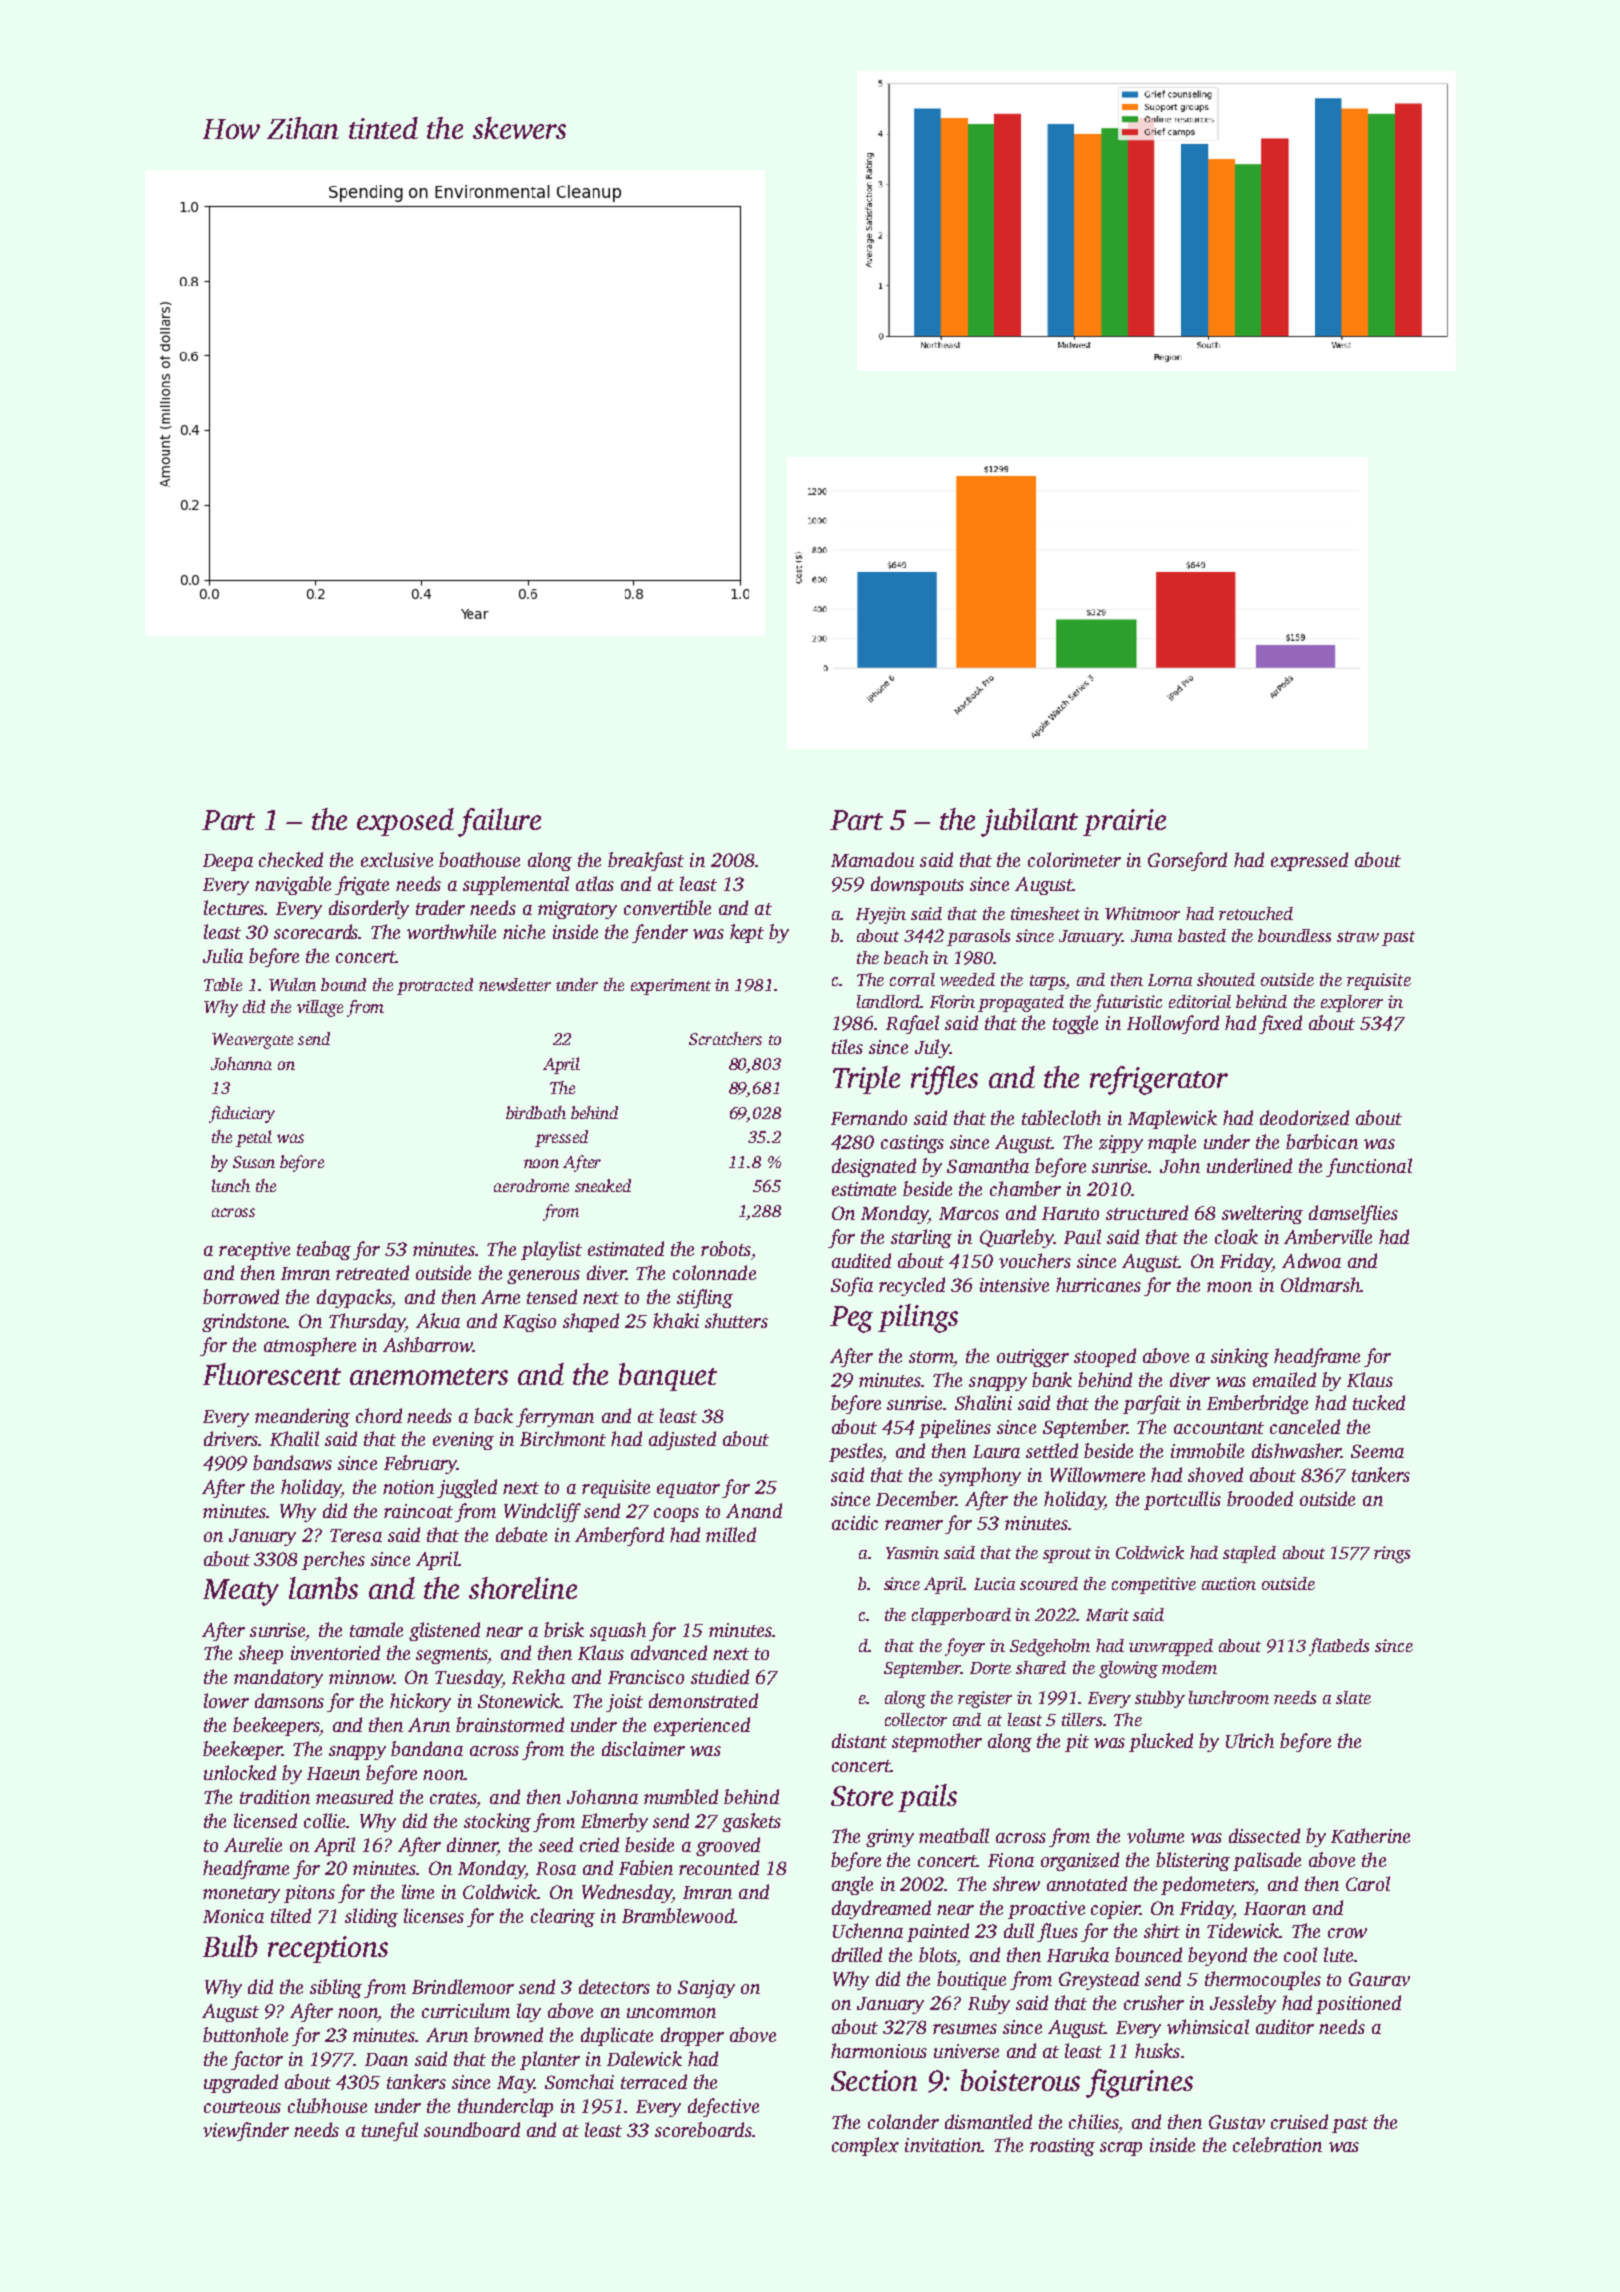 This page has width=1620, height=2292. Describe the element at coordinates (1159, 1080) in the page. I see `refrigerator` at that location.
